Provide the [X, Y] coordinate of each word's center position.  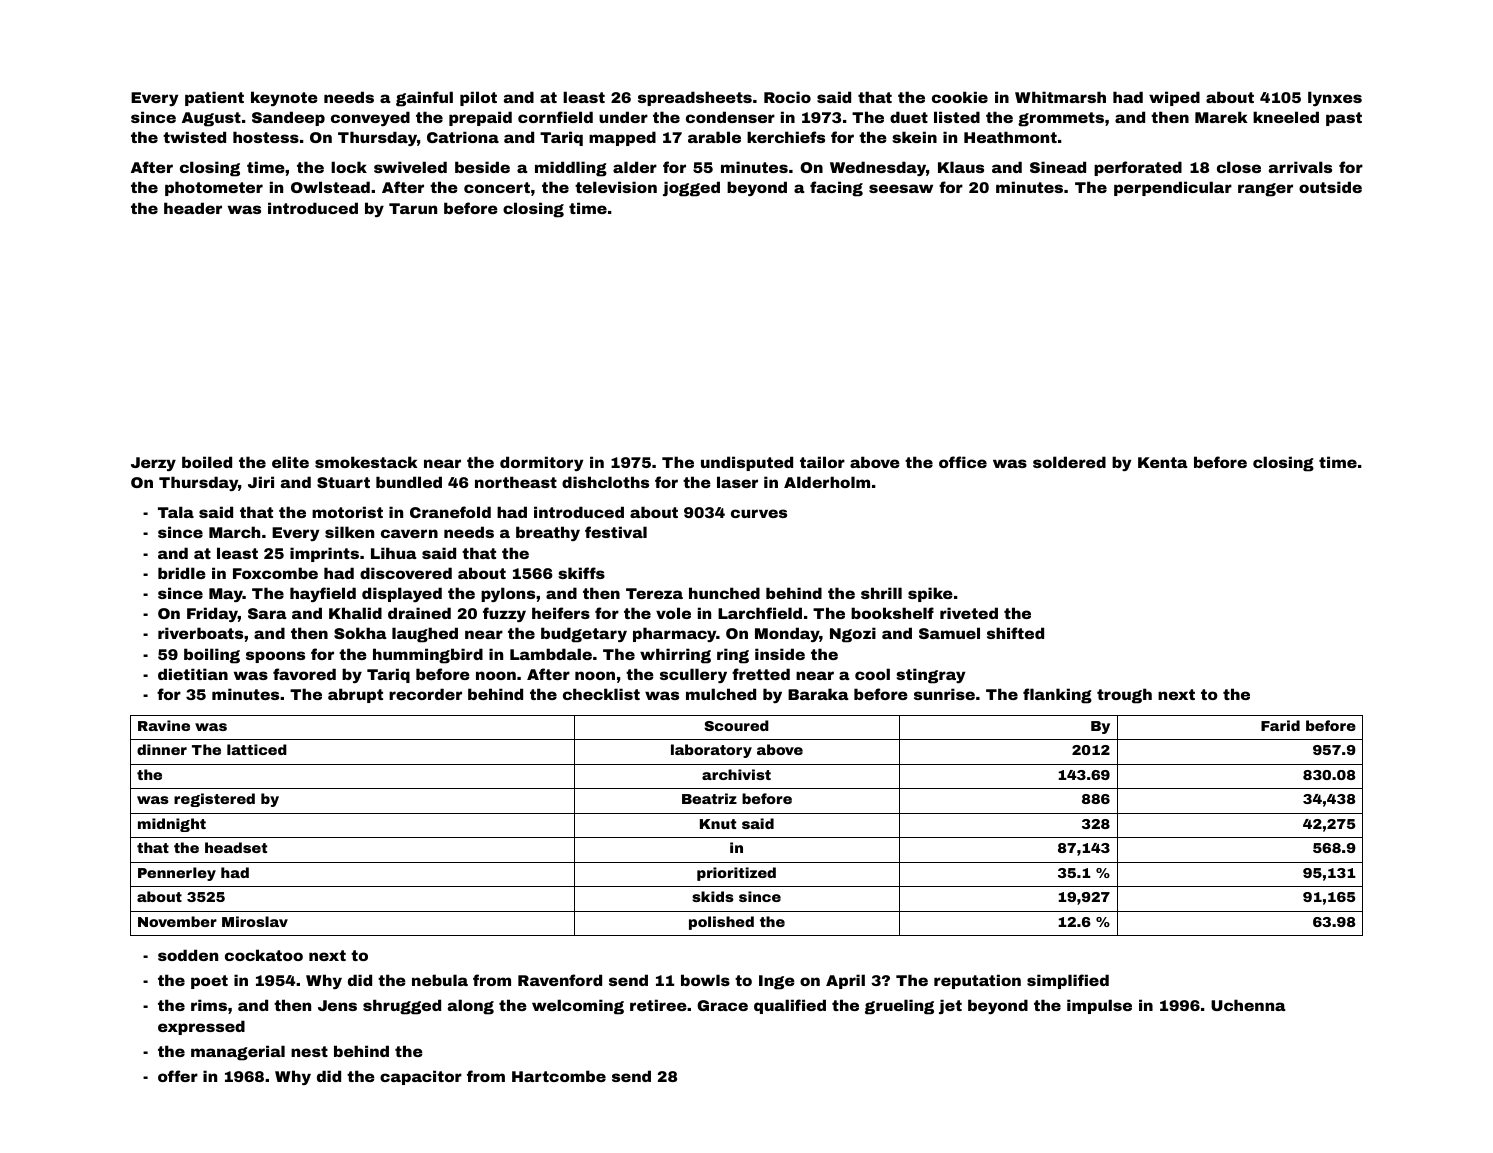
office [963, 462]
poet [209, 982]
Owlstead [330, 187]
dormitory [541, 463]
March [234, 532]
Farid [1280, 725]
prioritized [736, 874]
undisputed [747, 463]
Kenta [1163, 462]
